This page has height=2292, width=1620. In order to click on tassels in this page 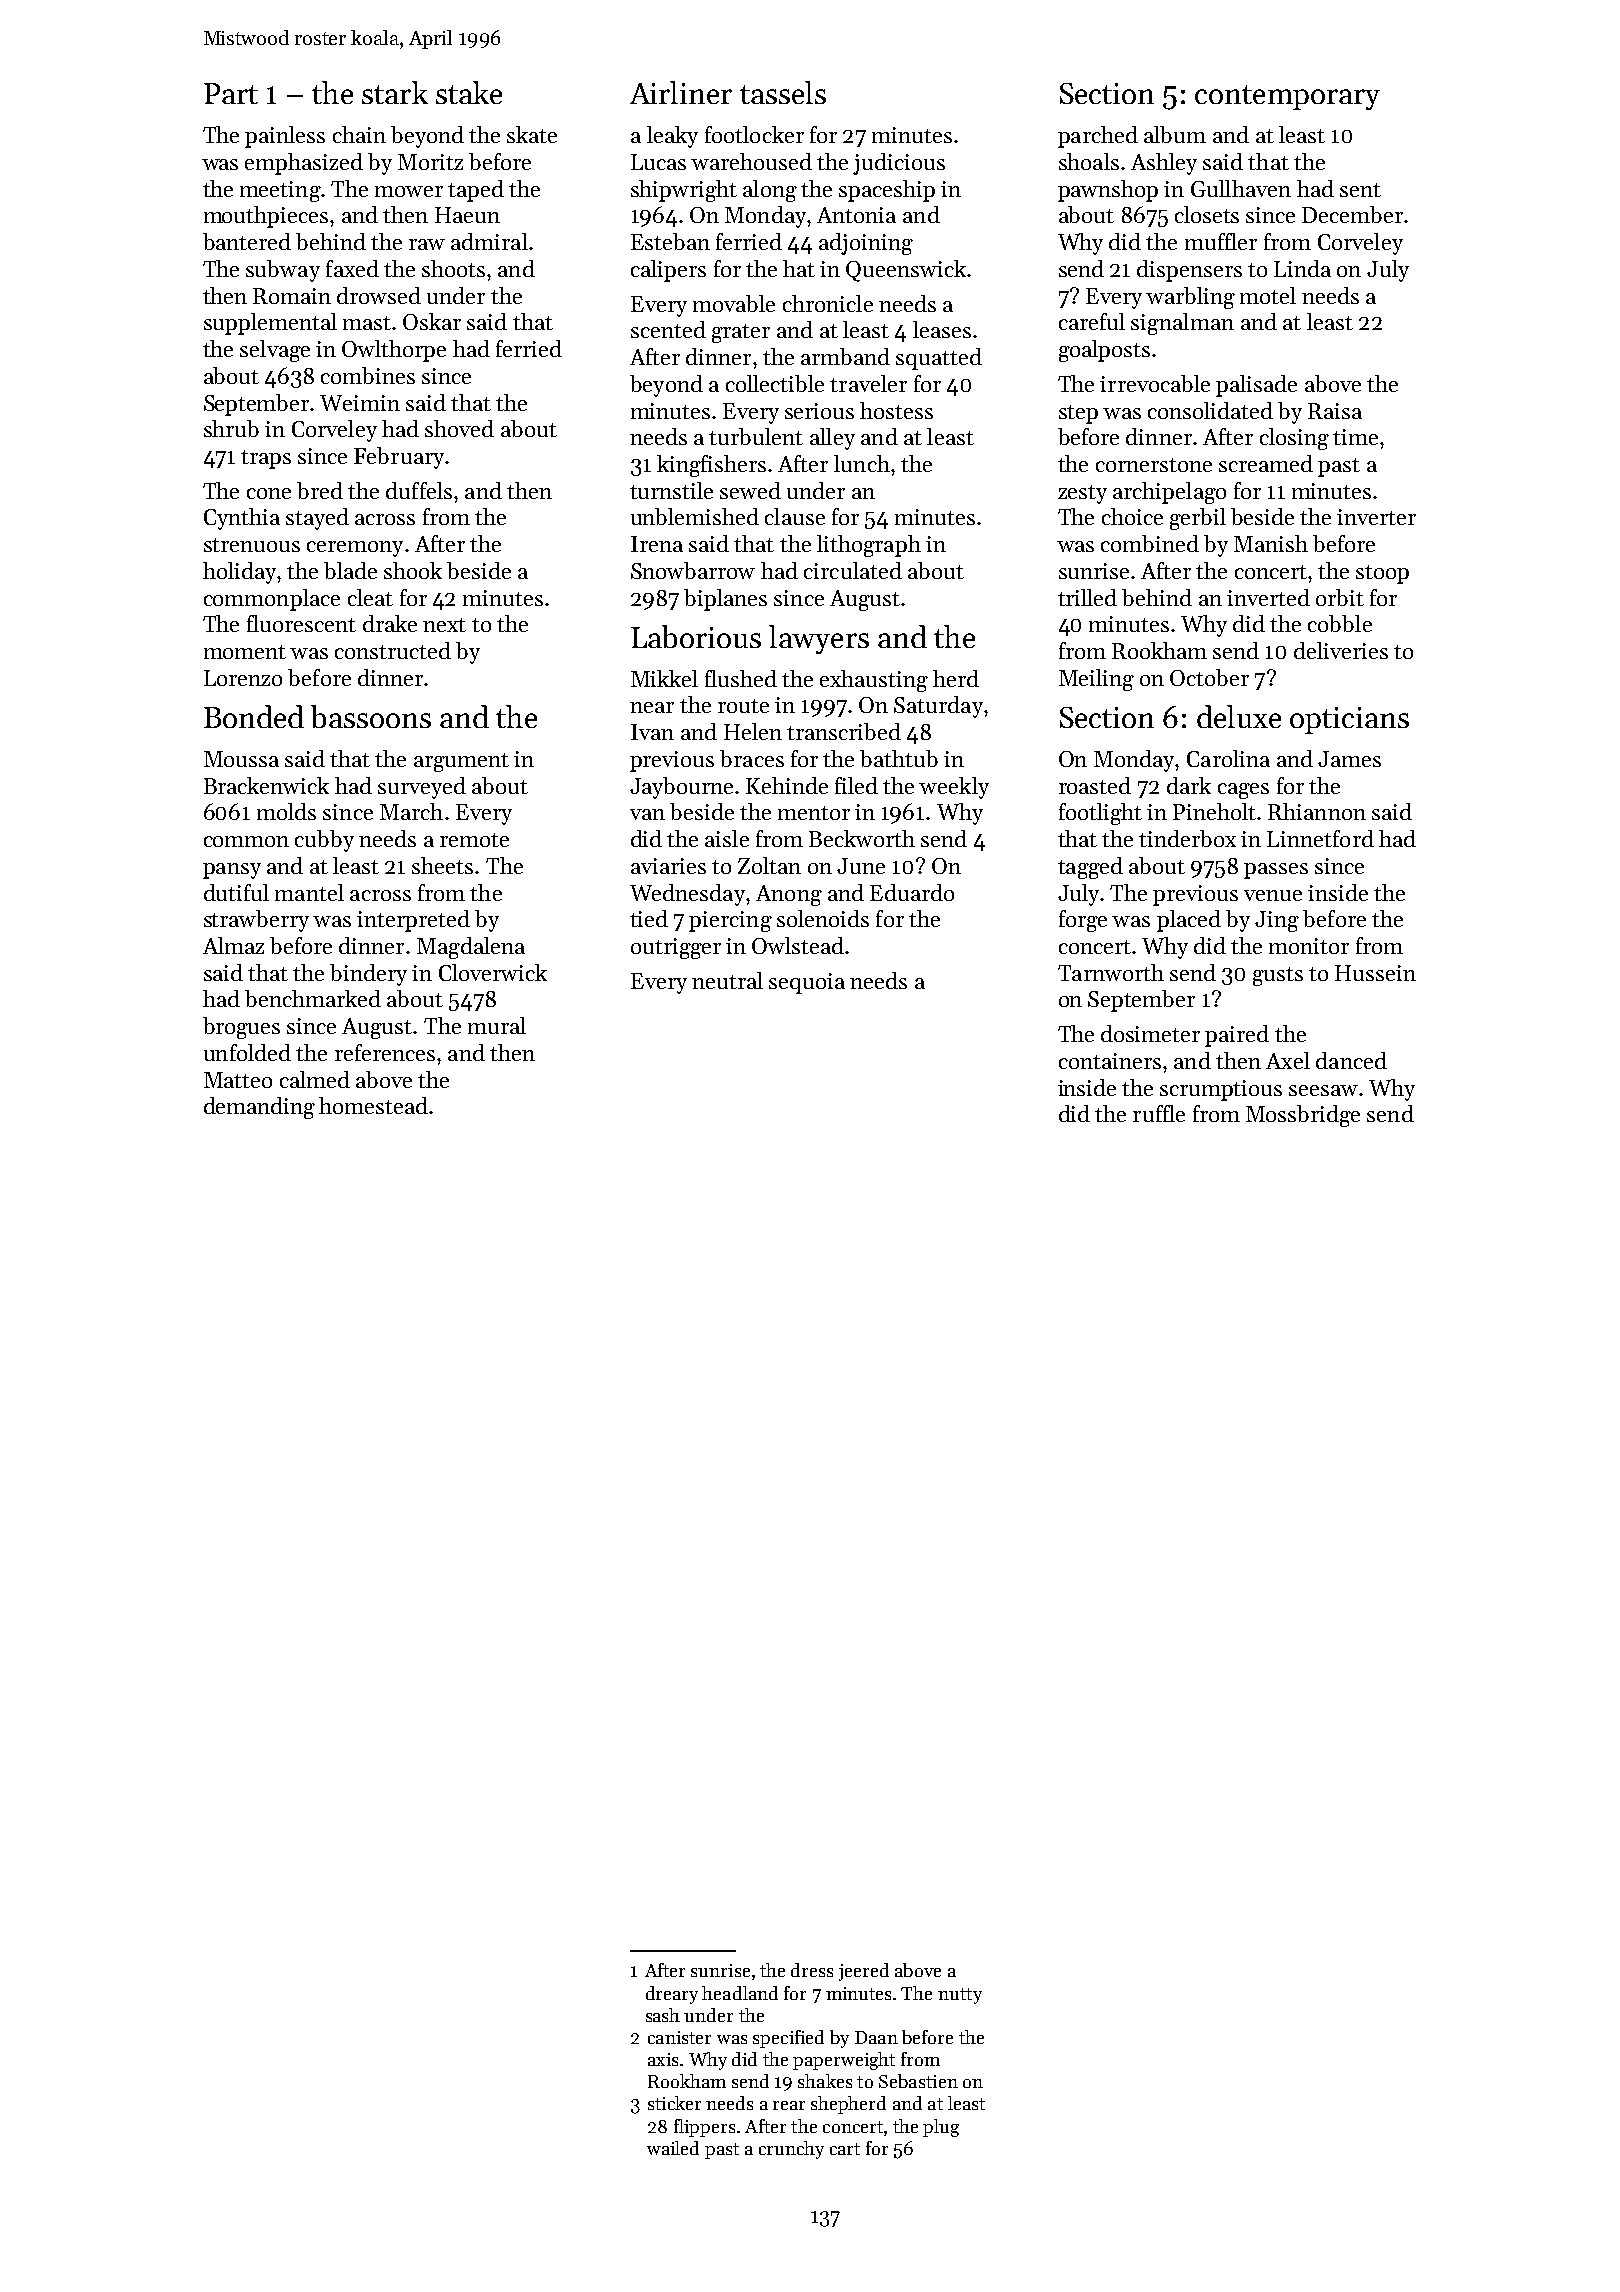, I will do `click(783, 92)`.
